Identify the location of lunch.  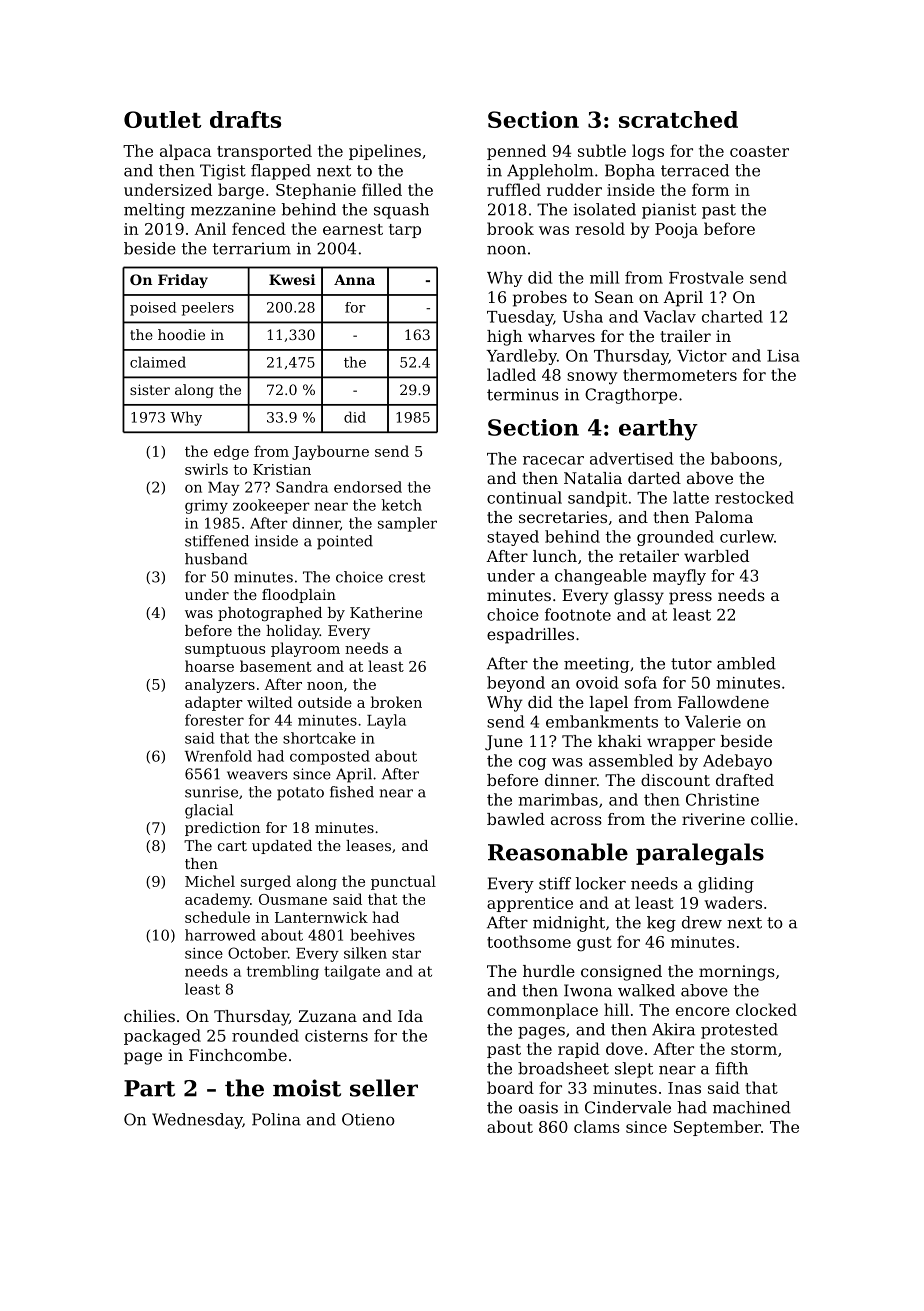
(555, 556).
